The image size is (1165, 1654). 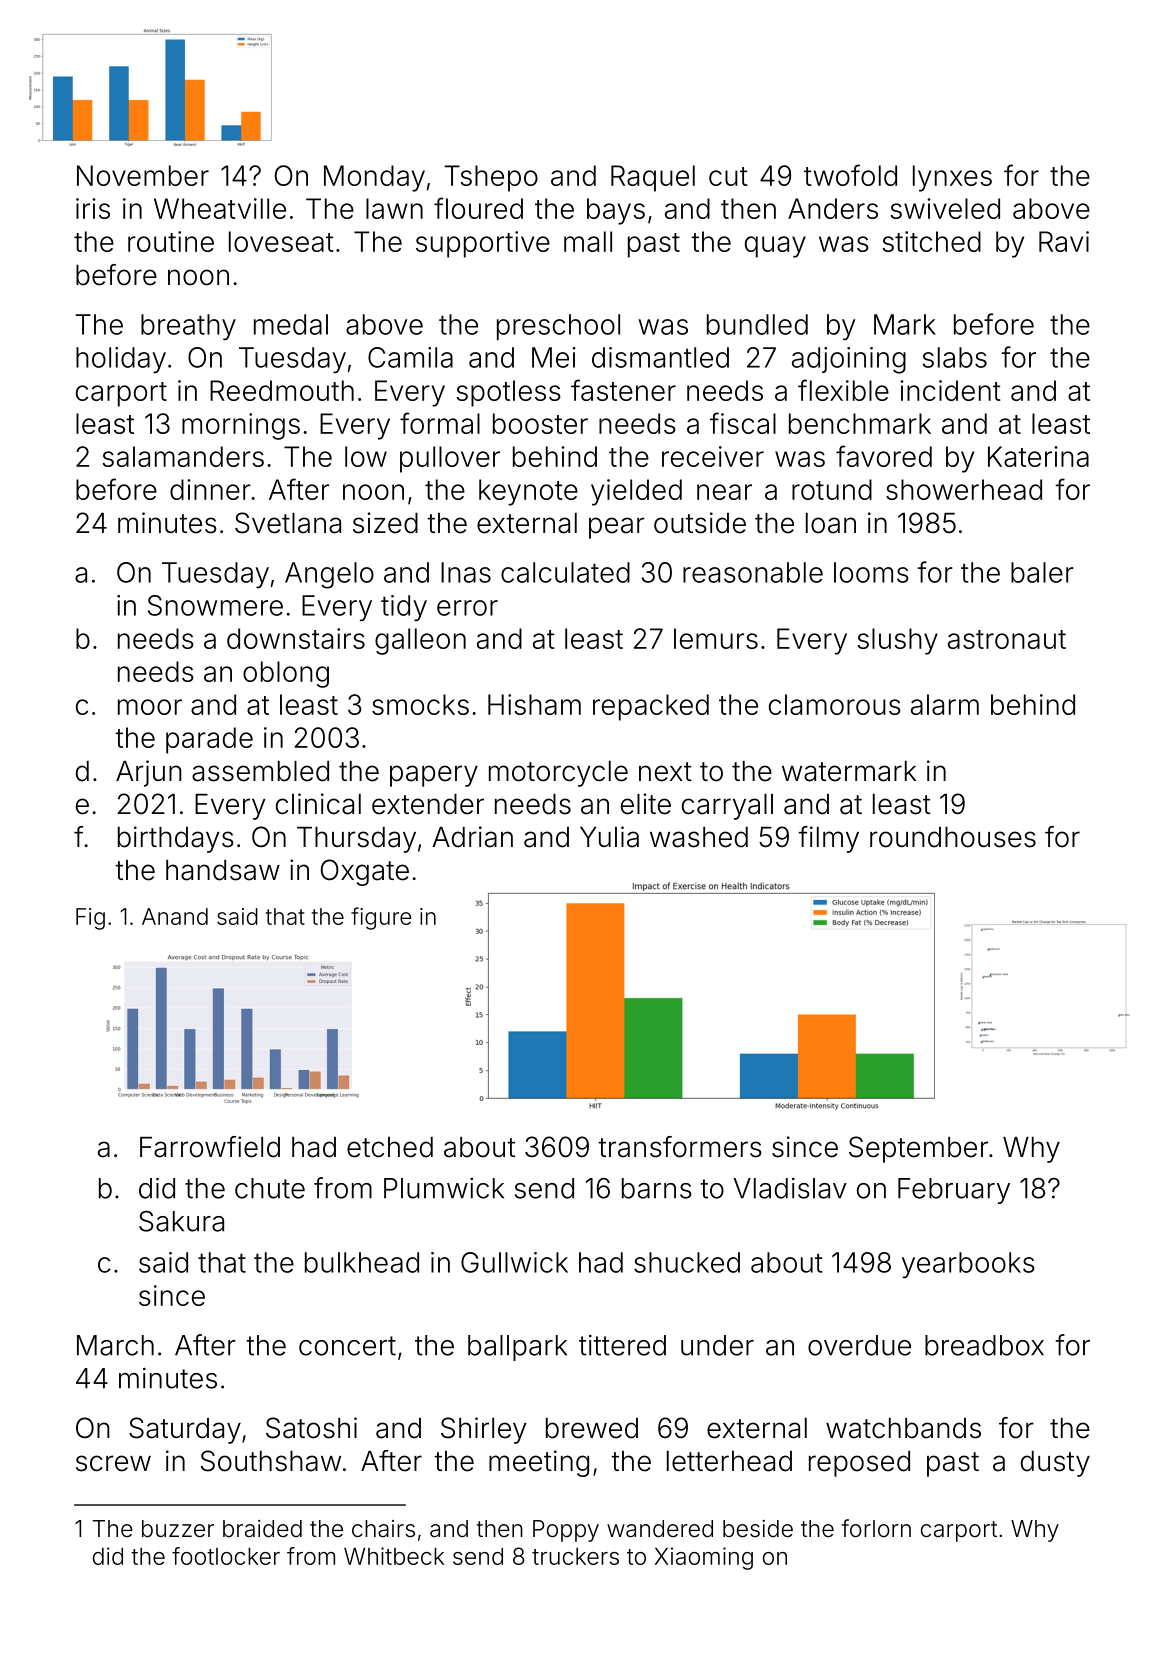 I want to click on sized, so click(x=385, y=523).
